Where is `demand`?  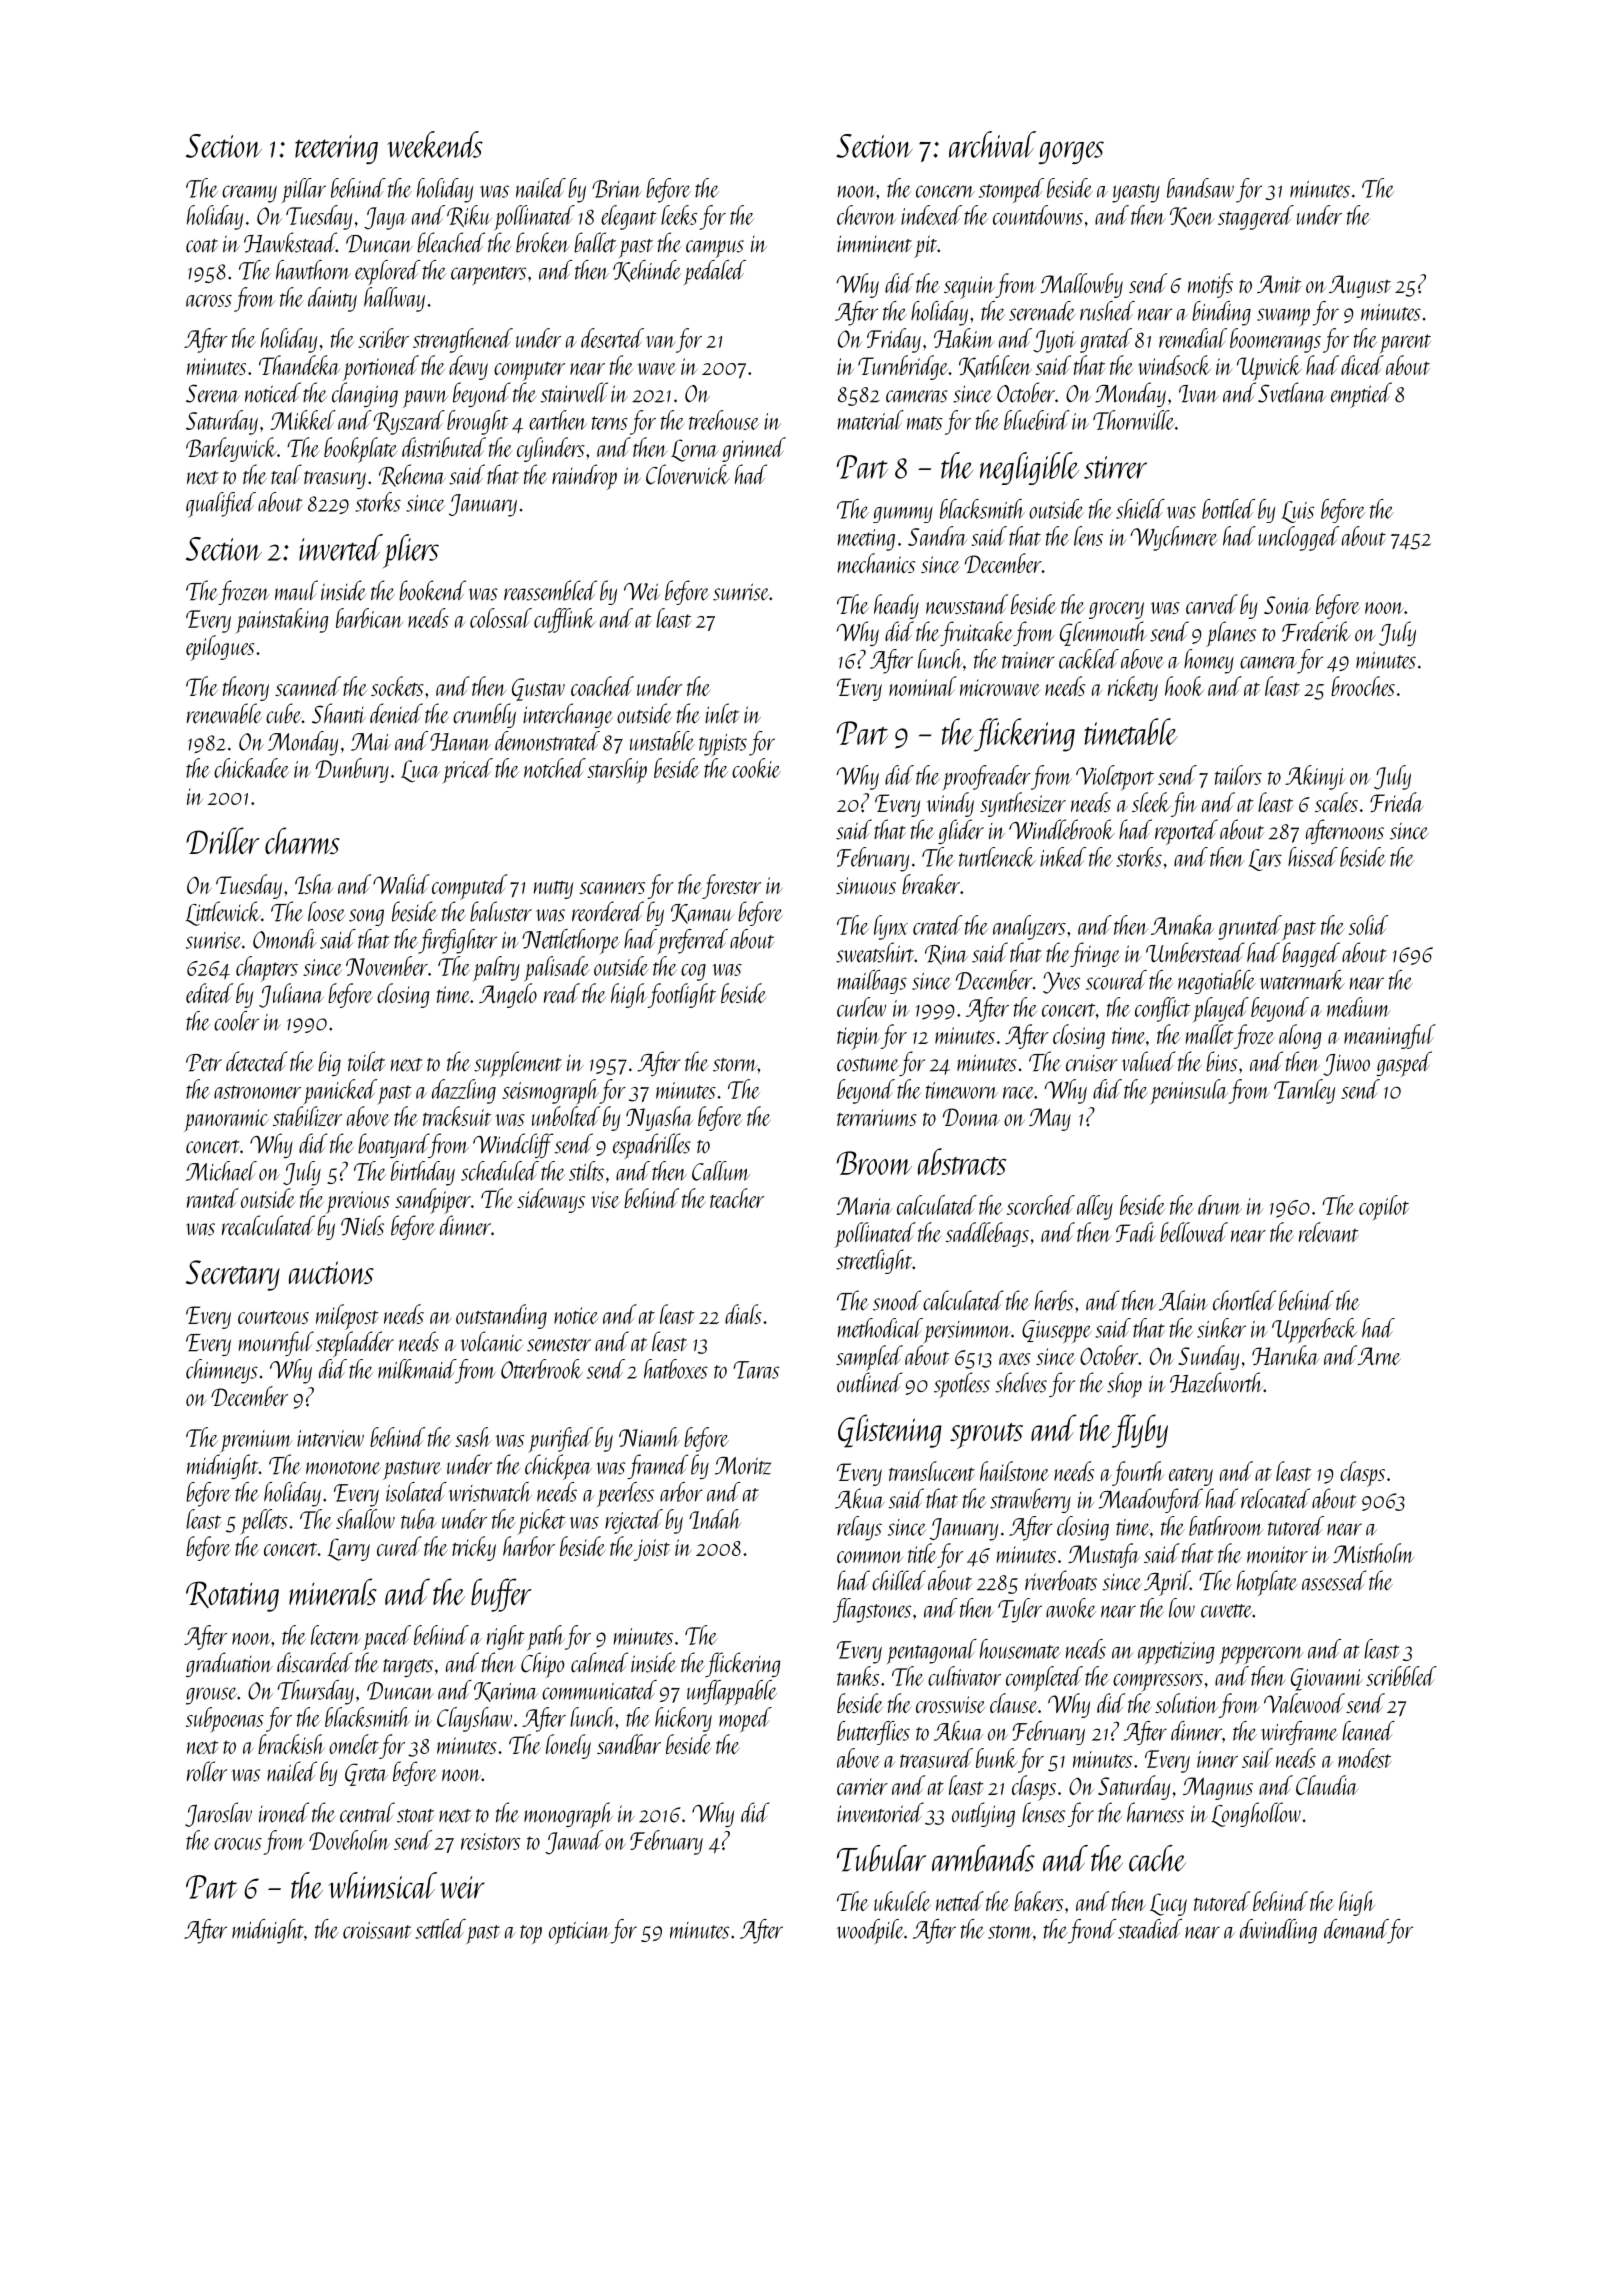
demand is located at coordinates (1356, 1929).
